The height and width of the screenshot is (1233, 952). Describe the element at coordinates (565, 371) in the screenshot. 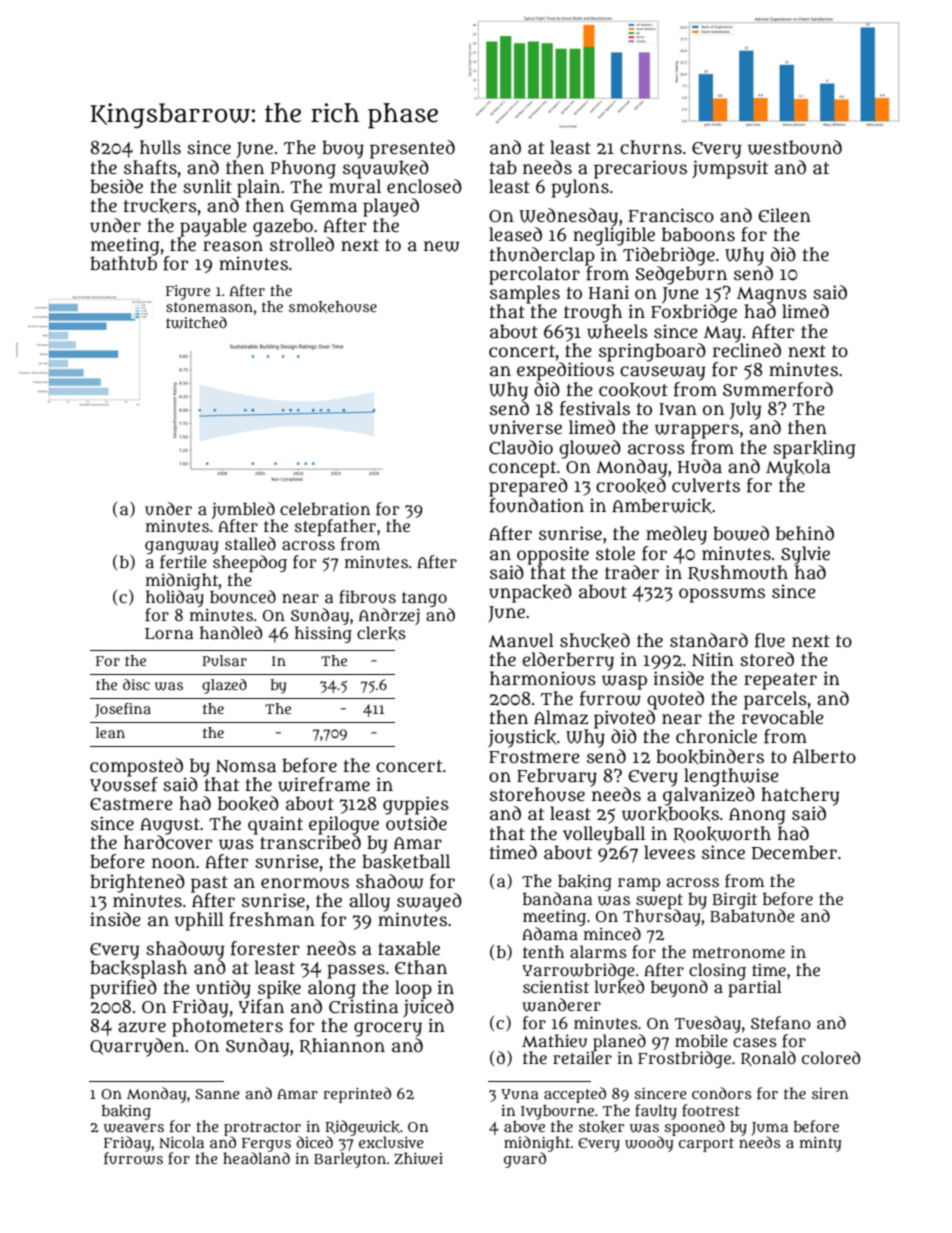

I see `expeditious` at that location.
